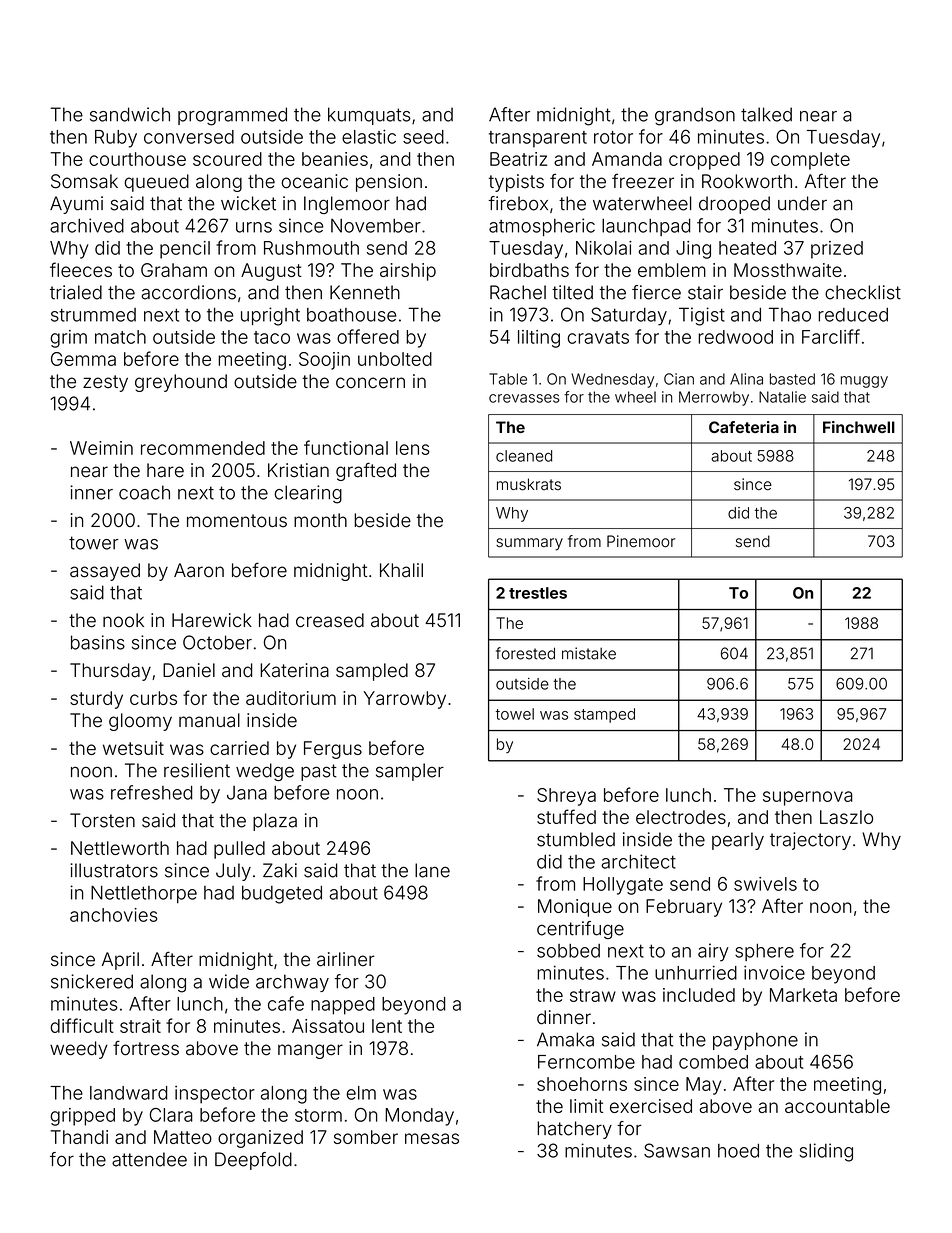 This document has height=1233, width=952. Describe the element at coordinates (589, 653) in the document. I see `mistake` at that location.
